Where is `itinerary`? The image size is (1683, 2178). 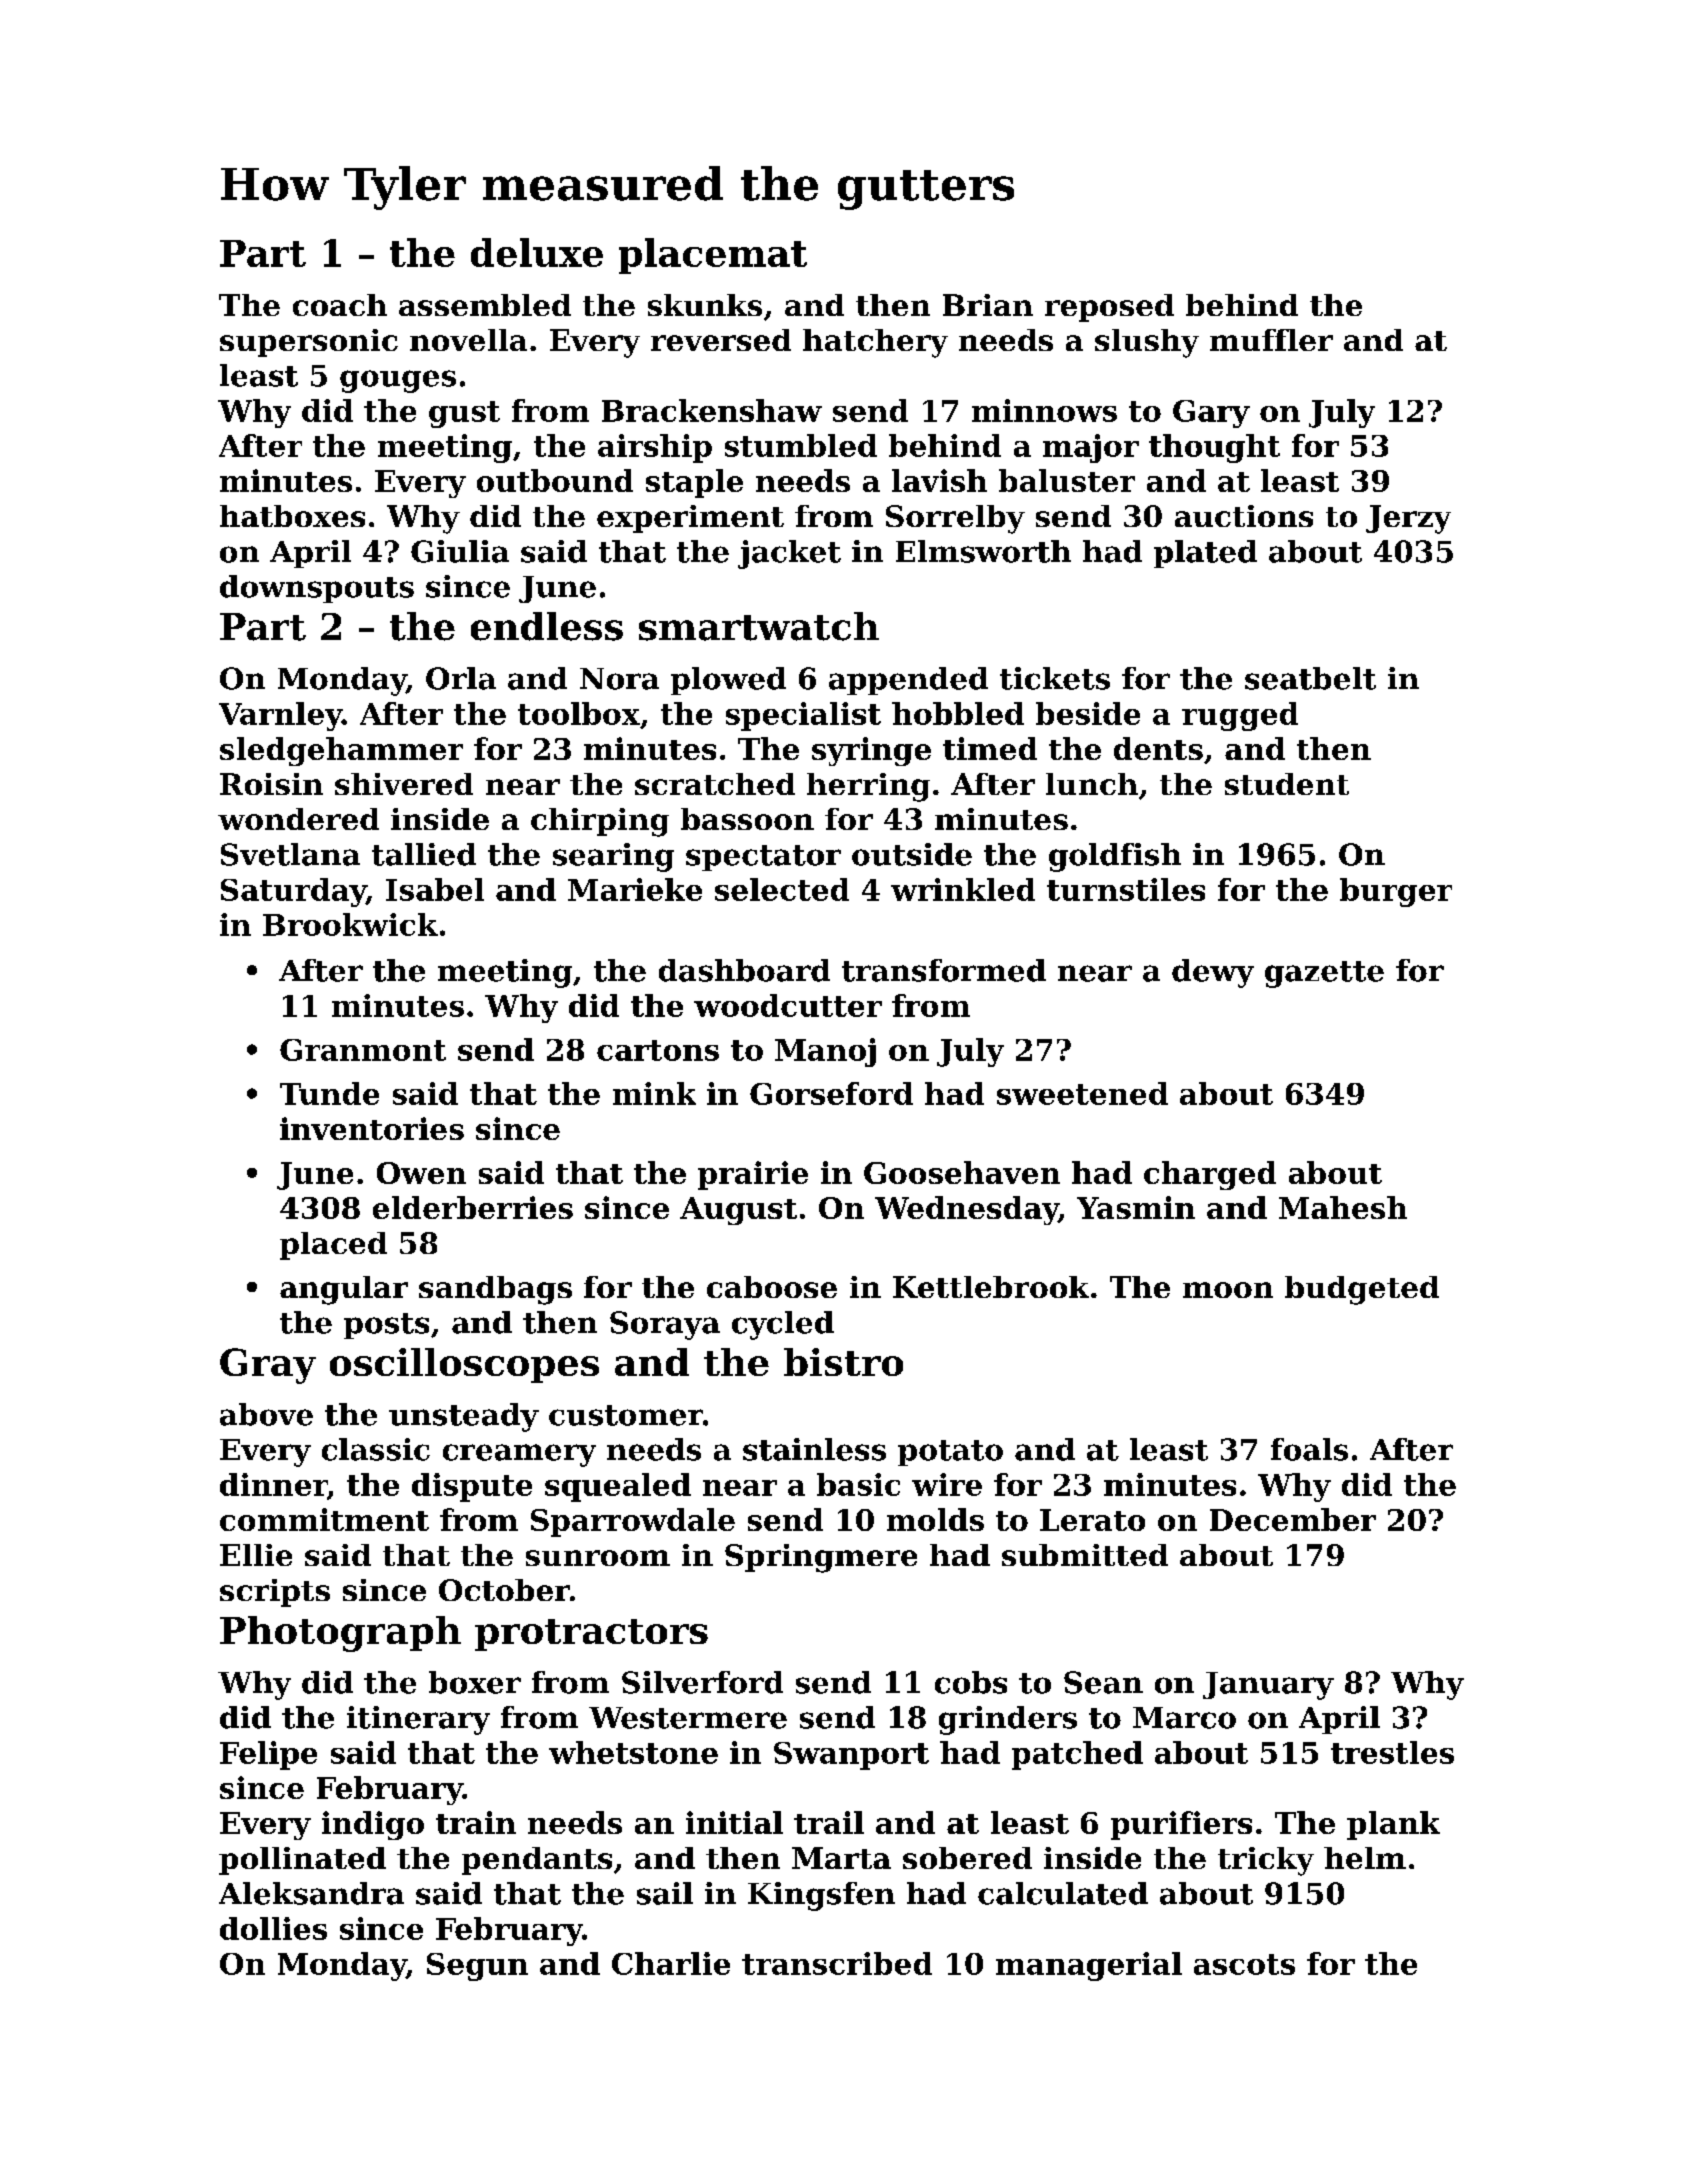
itinerary is located at coordinates (418, 1720).
